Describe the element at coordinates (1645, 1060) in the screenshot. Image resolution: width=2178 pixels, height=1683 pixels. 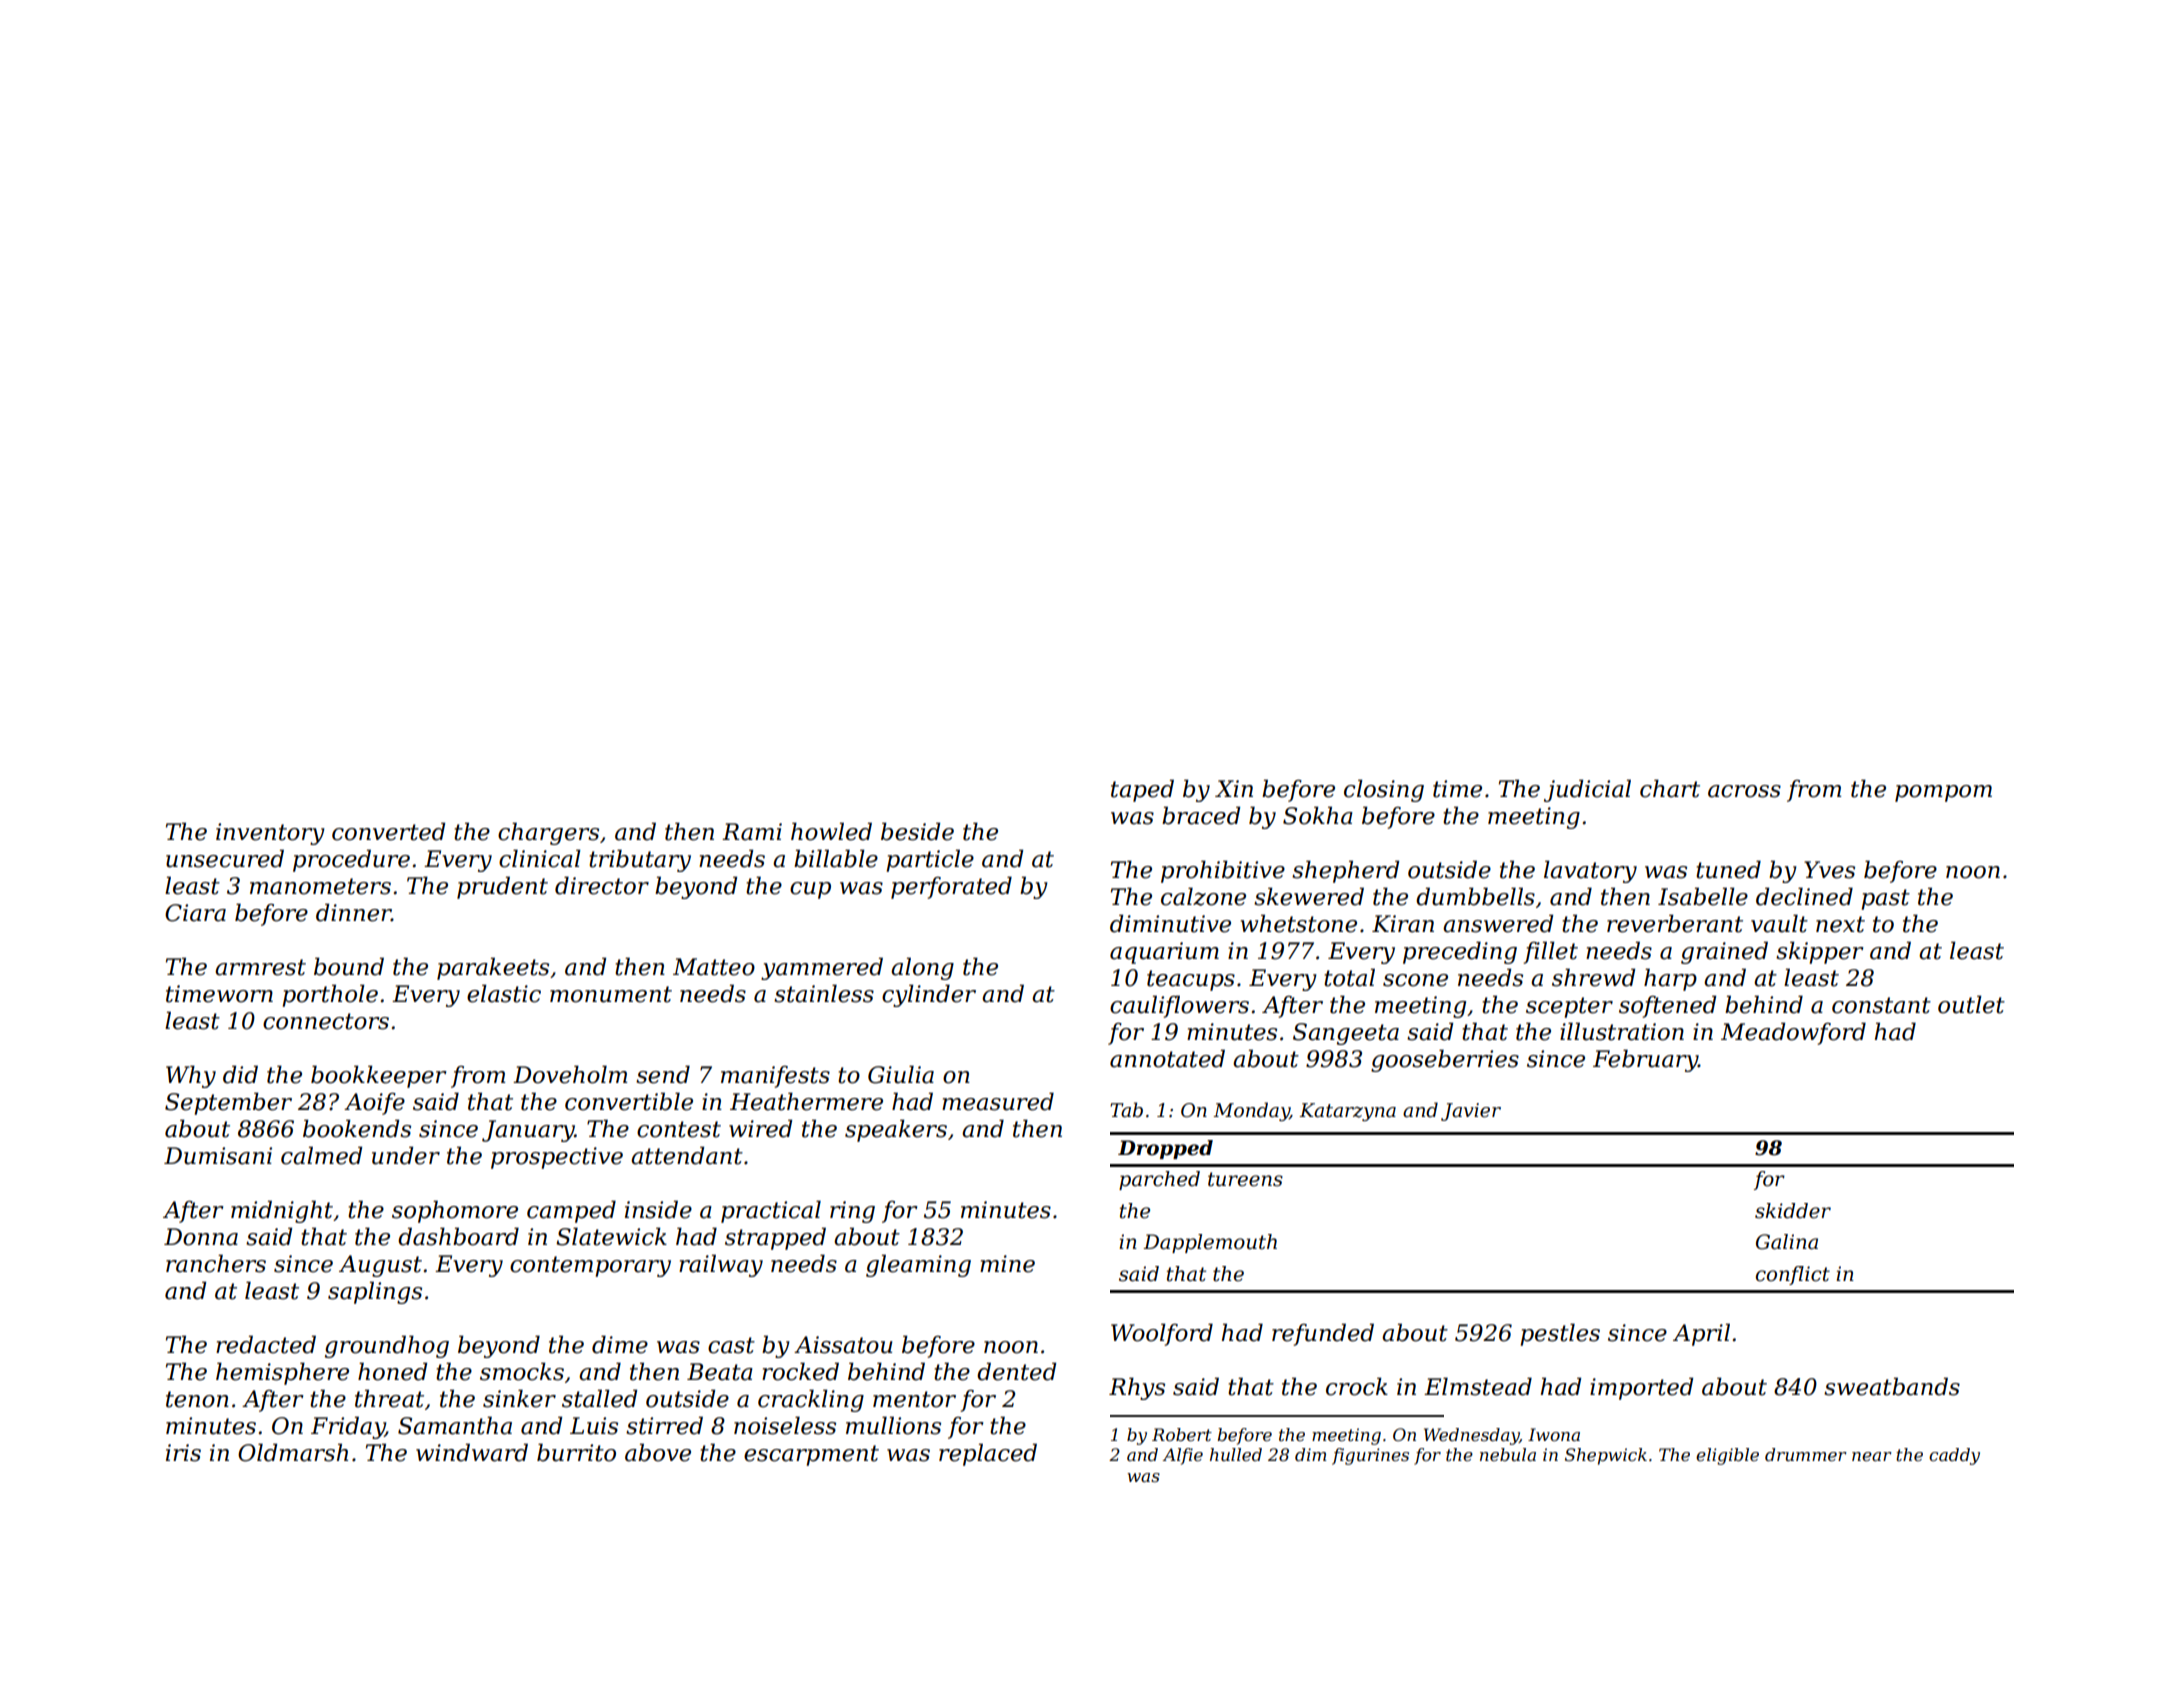
I see `February` at that location.
